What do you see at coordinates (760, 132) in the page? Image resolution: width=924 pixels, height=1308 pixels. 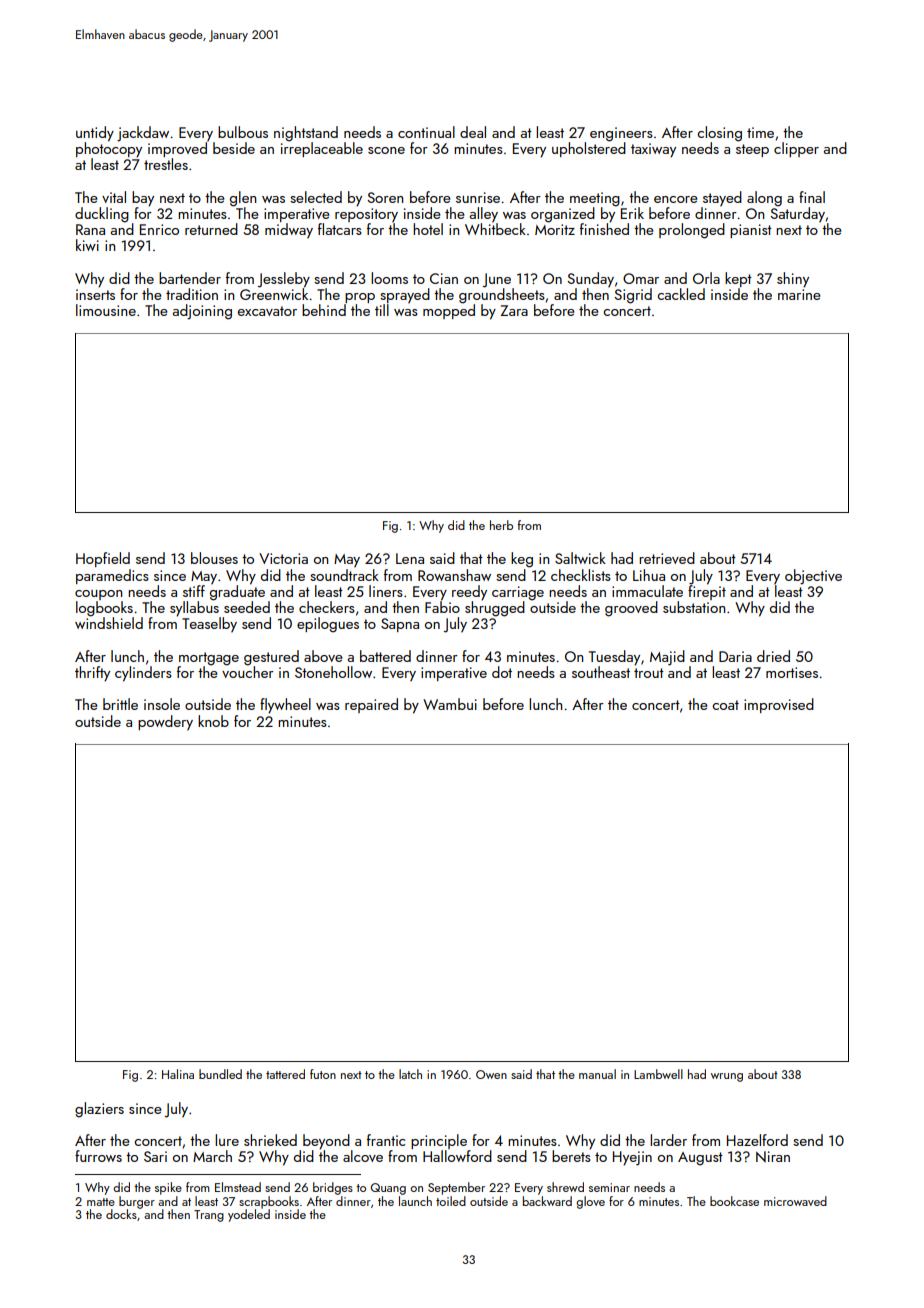 I see `time` at bounding box center [760, 132].
